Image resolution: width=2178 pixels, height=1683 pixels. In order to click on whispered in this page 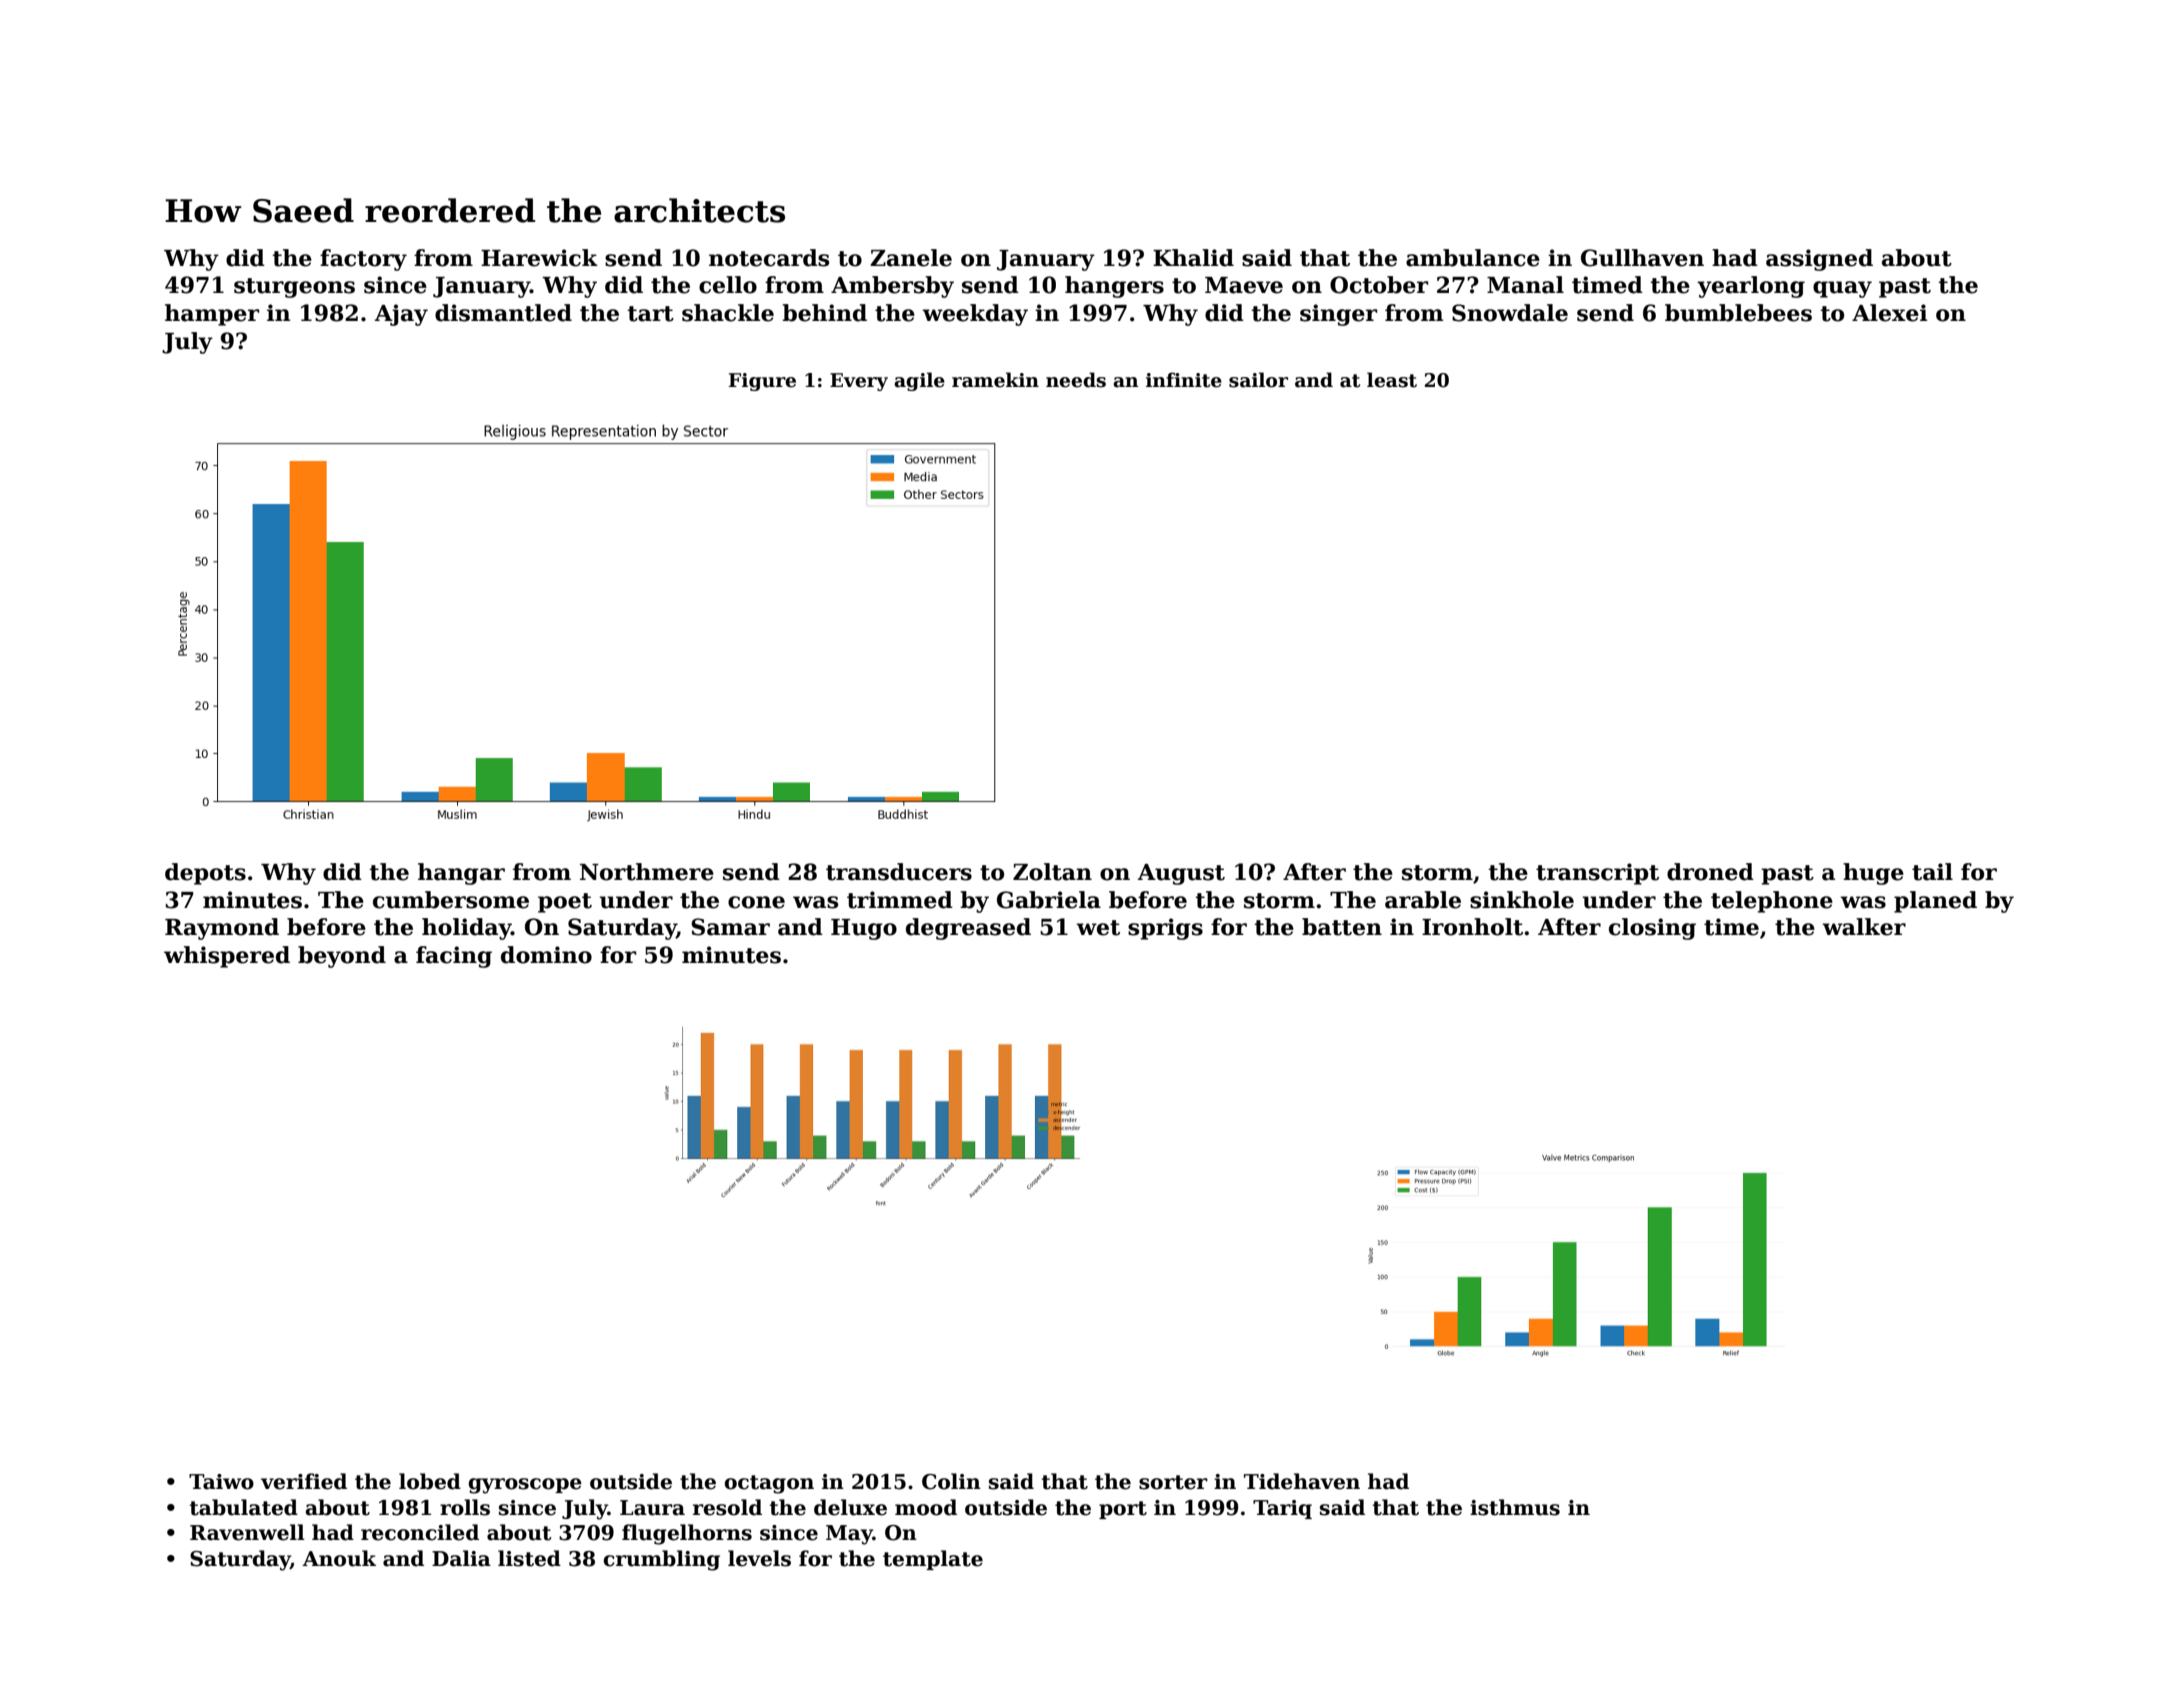, I will do `click(227, 957)`.
